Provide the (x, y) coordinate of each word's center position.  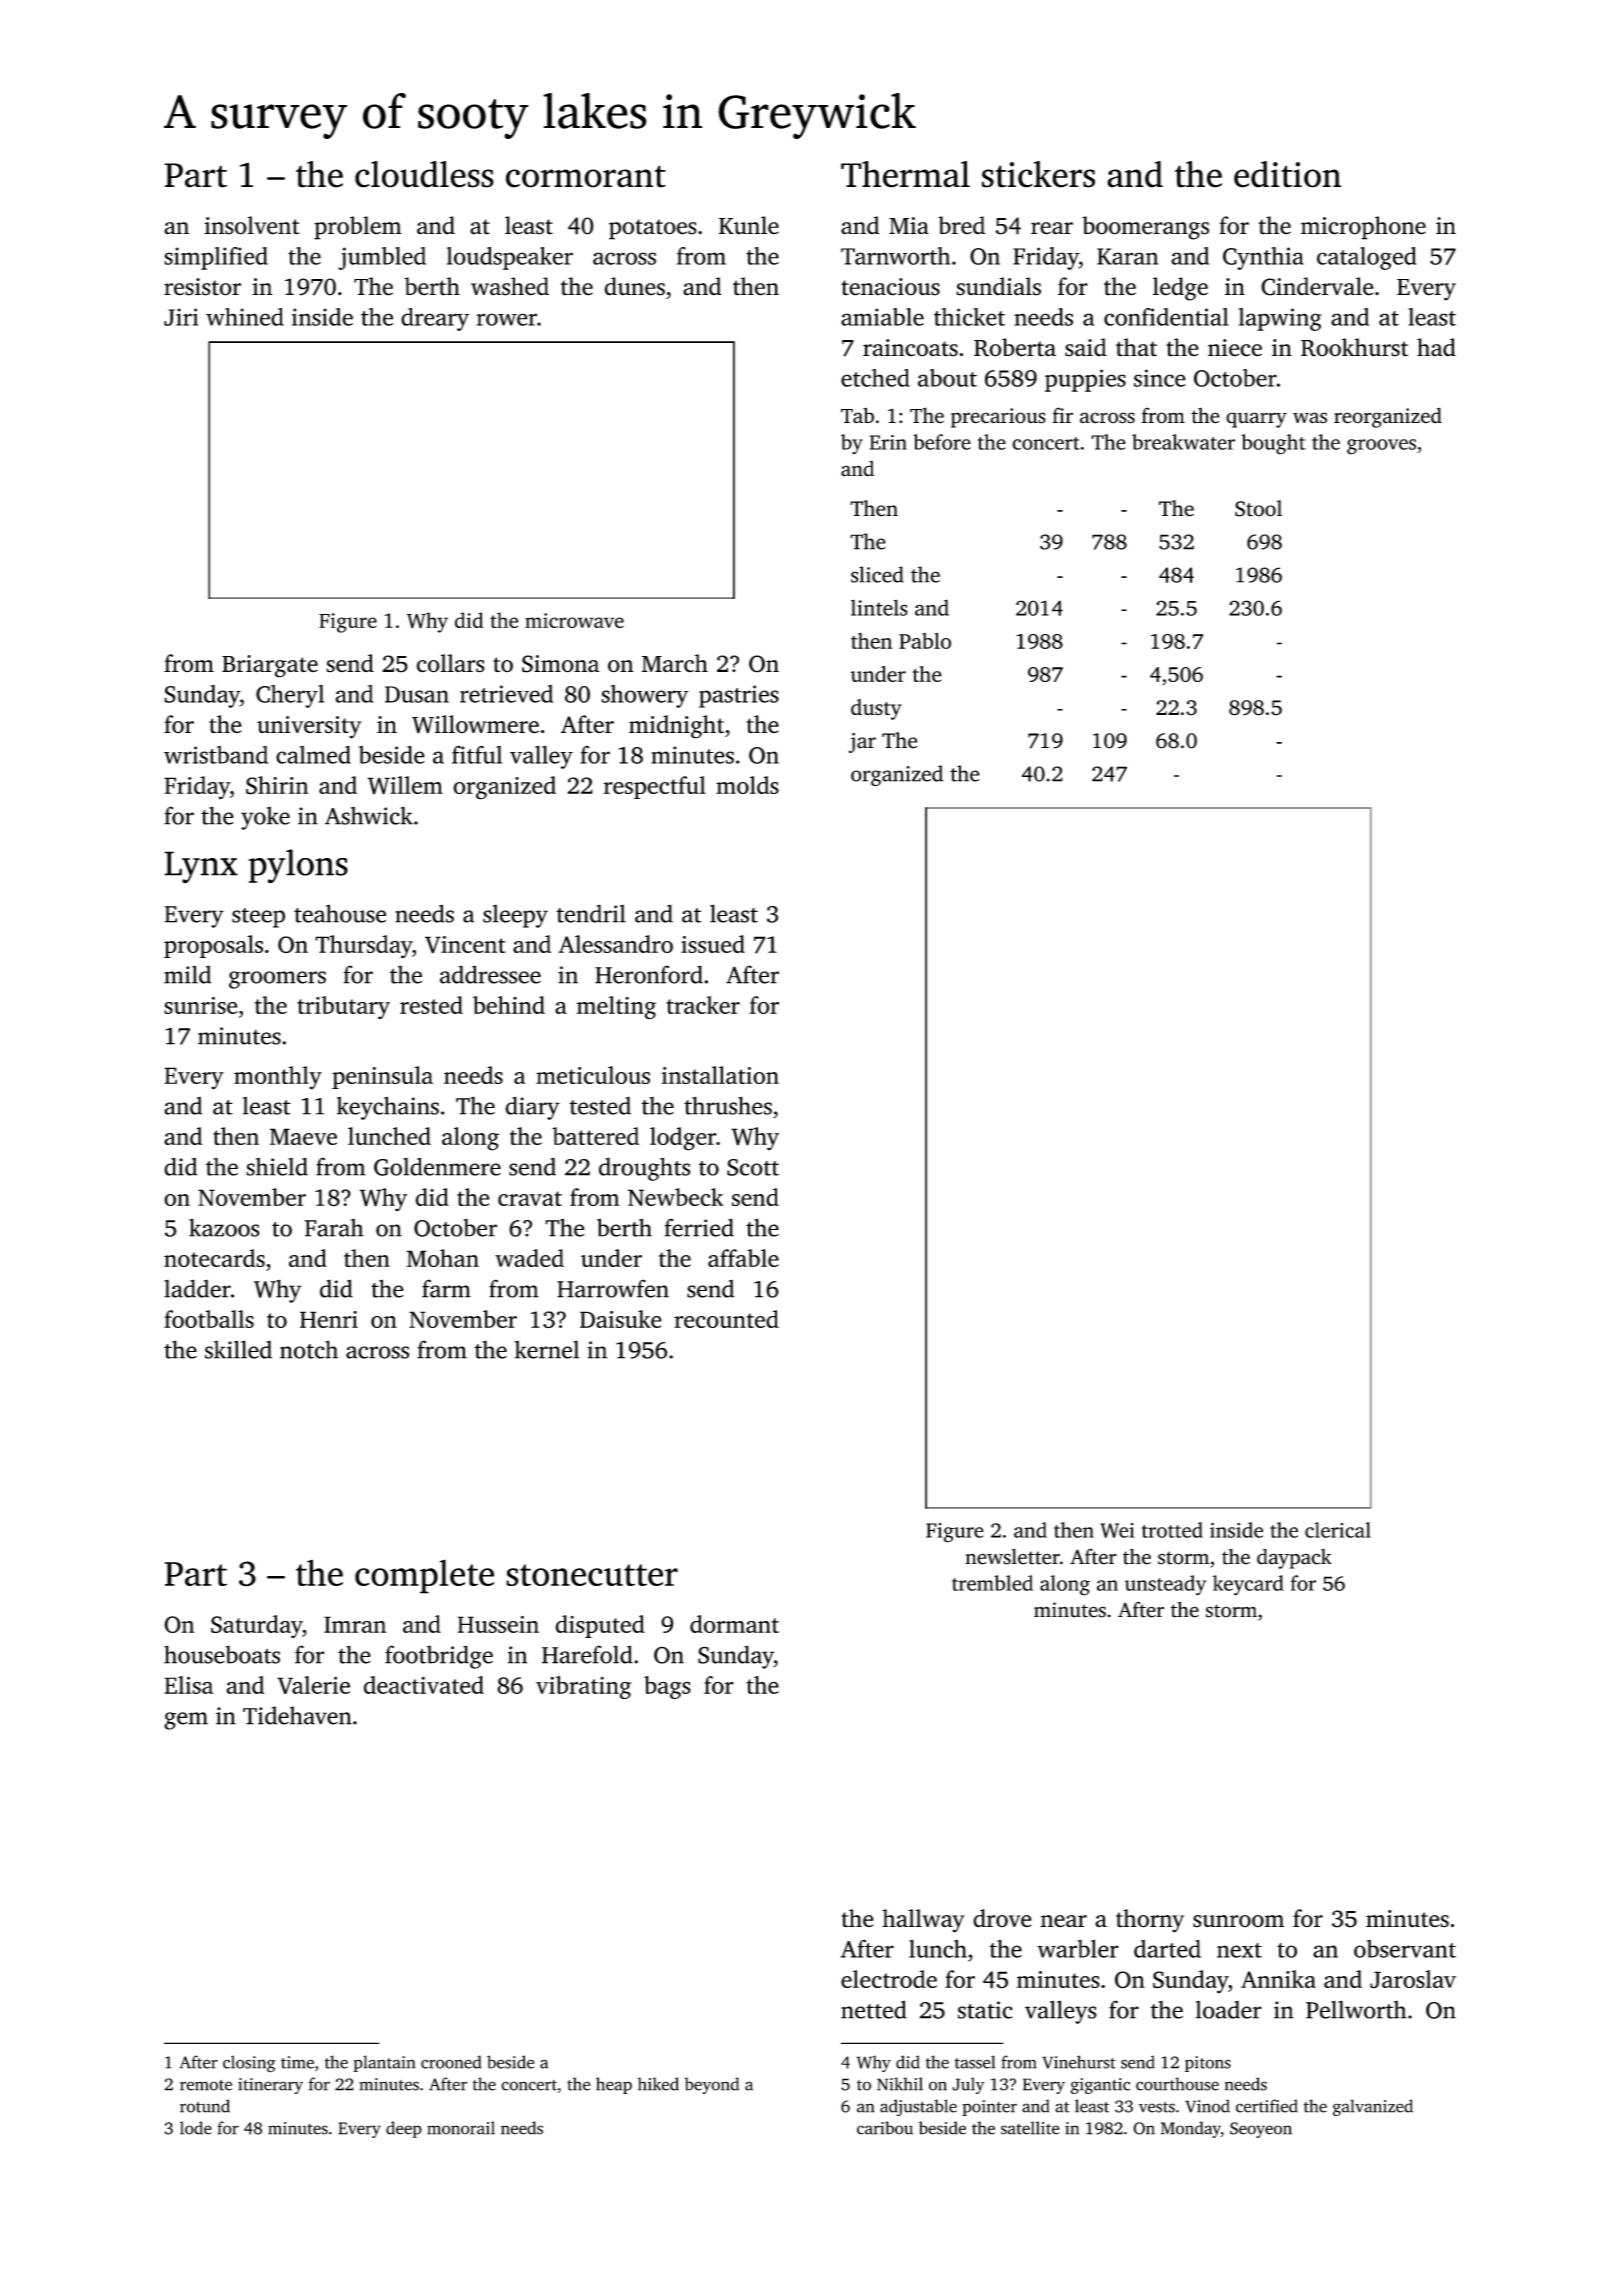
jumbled (382, 258)
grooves (1381, 447)
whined (245, 317)
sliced (877, 574)
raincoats (910, 348)
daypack (1294, 1559)
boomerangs (1145, 228)
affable (743, 1258)
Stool (1258, 508)
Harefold (587, 1654)
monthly (278, 1078)
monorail (461, 2128)
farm (446, 1288)
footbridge (439, 1657)
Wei (1117, 1530)
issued (713, 944)
